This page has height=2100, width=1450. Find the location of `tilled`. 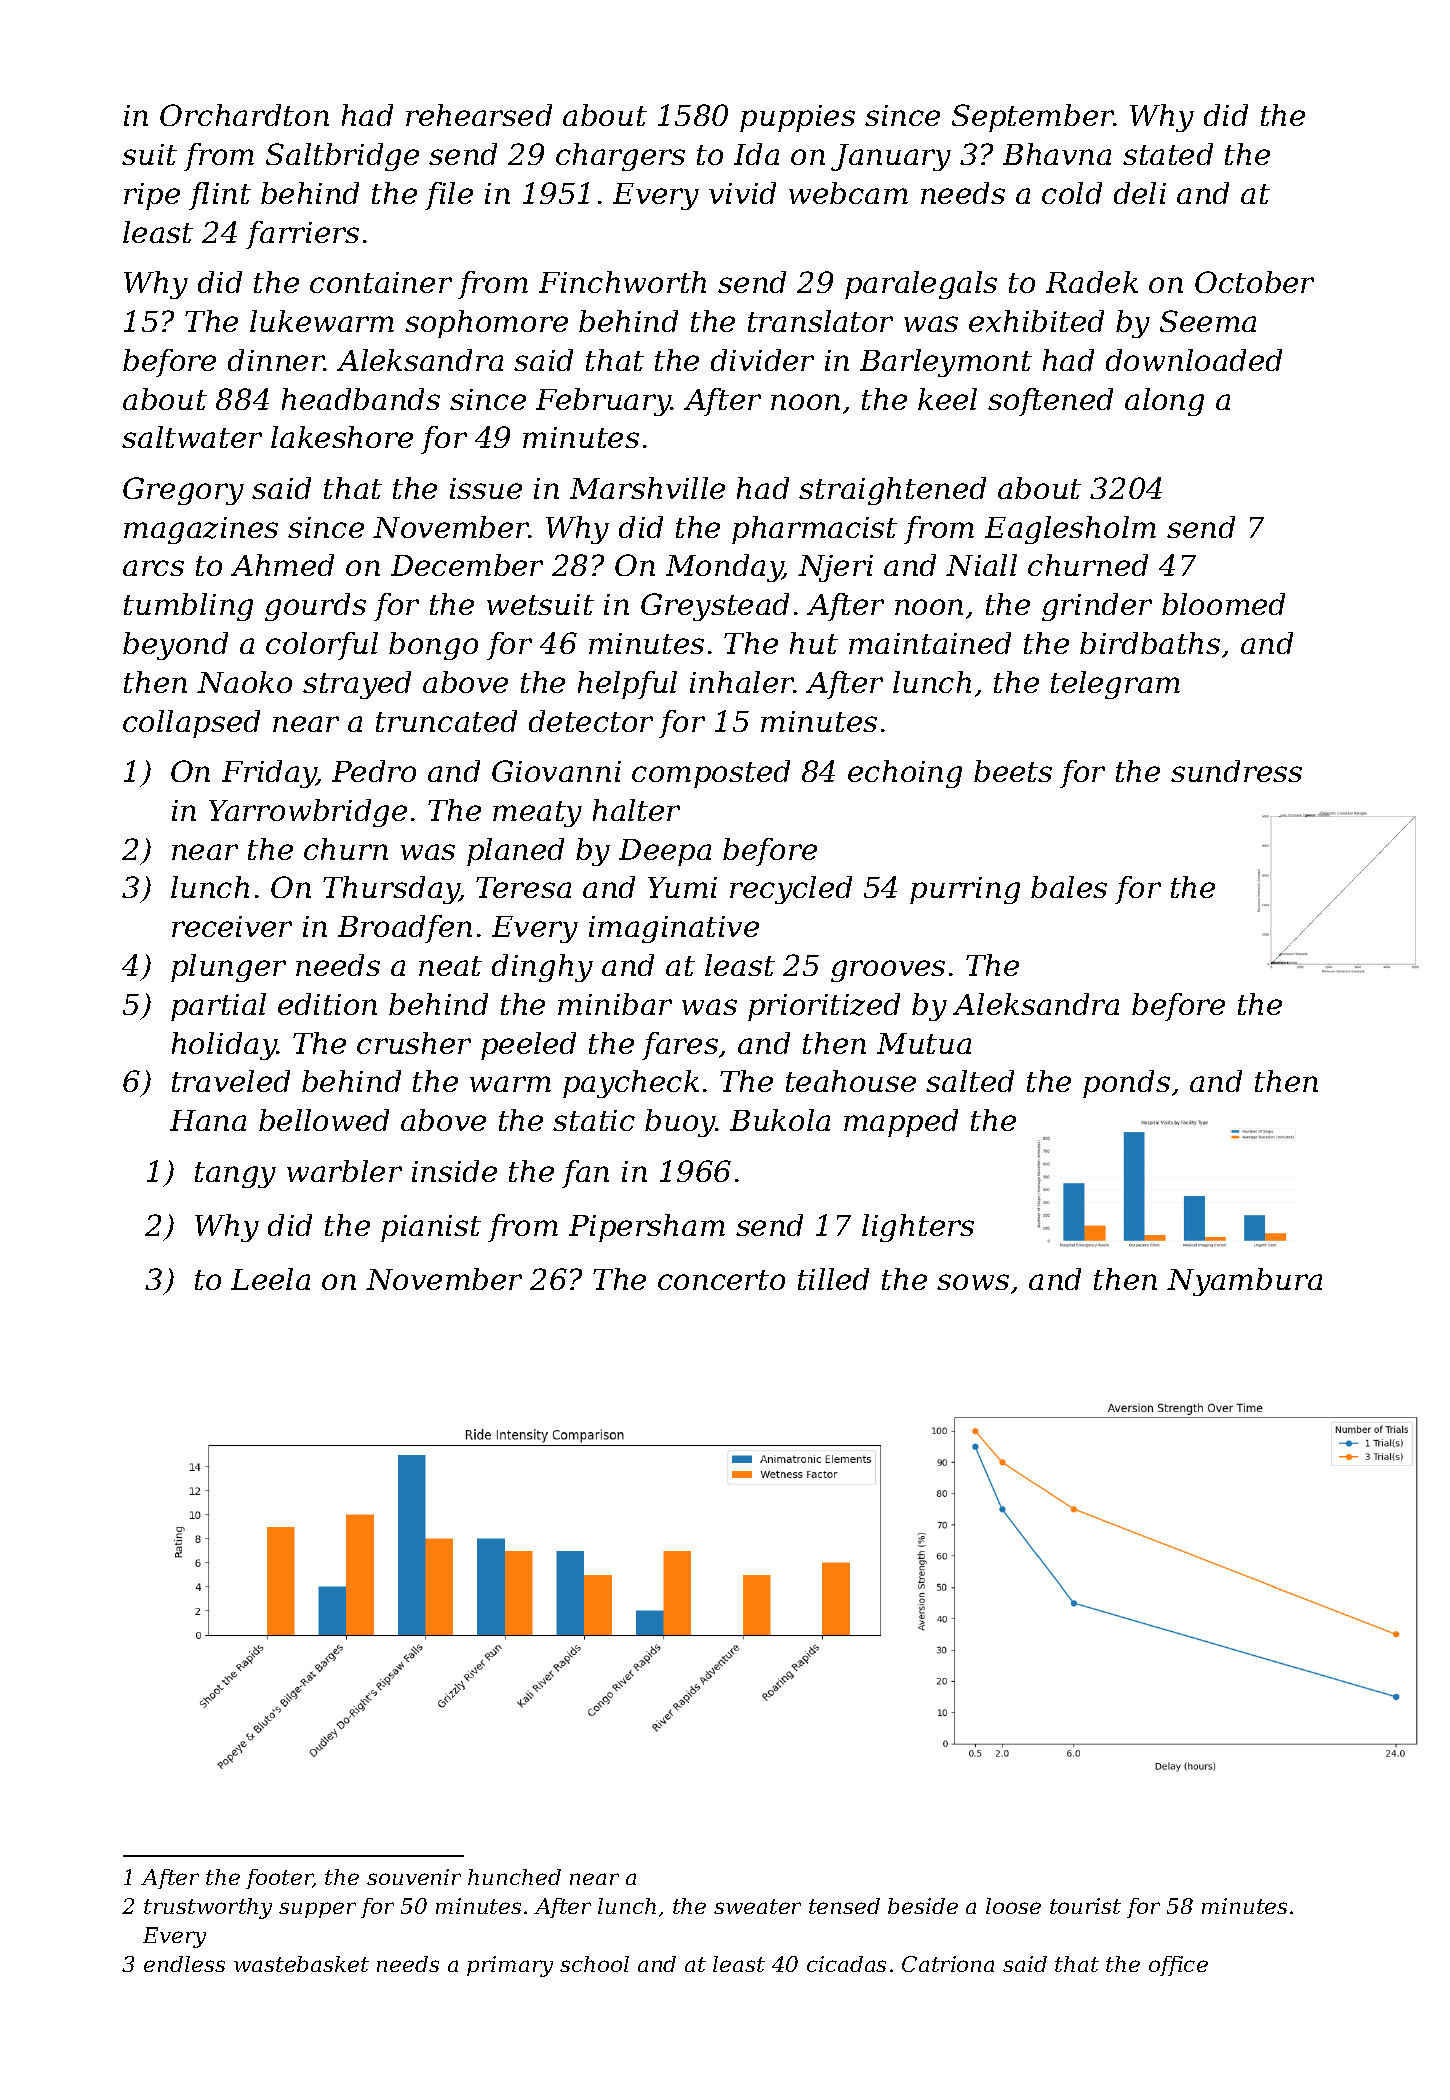

tilled is located at coordinates (833, 1279).
